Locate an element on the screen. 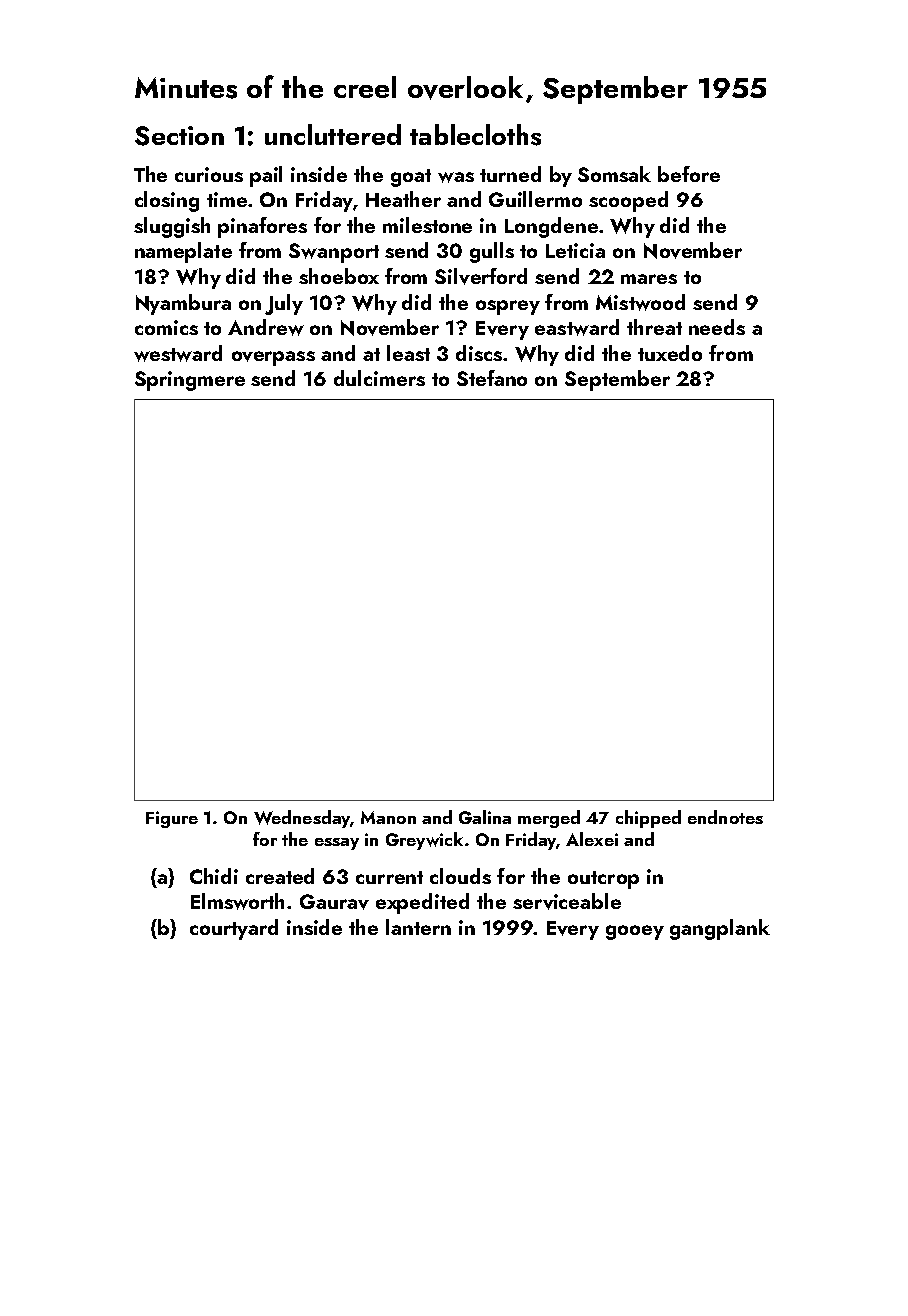  before is located at coordinates (689, 174).
